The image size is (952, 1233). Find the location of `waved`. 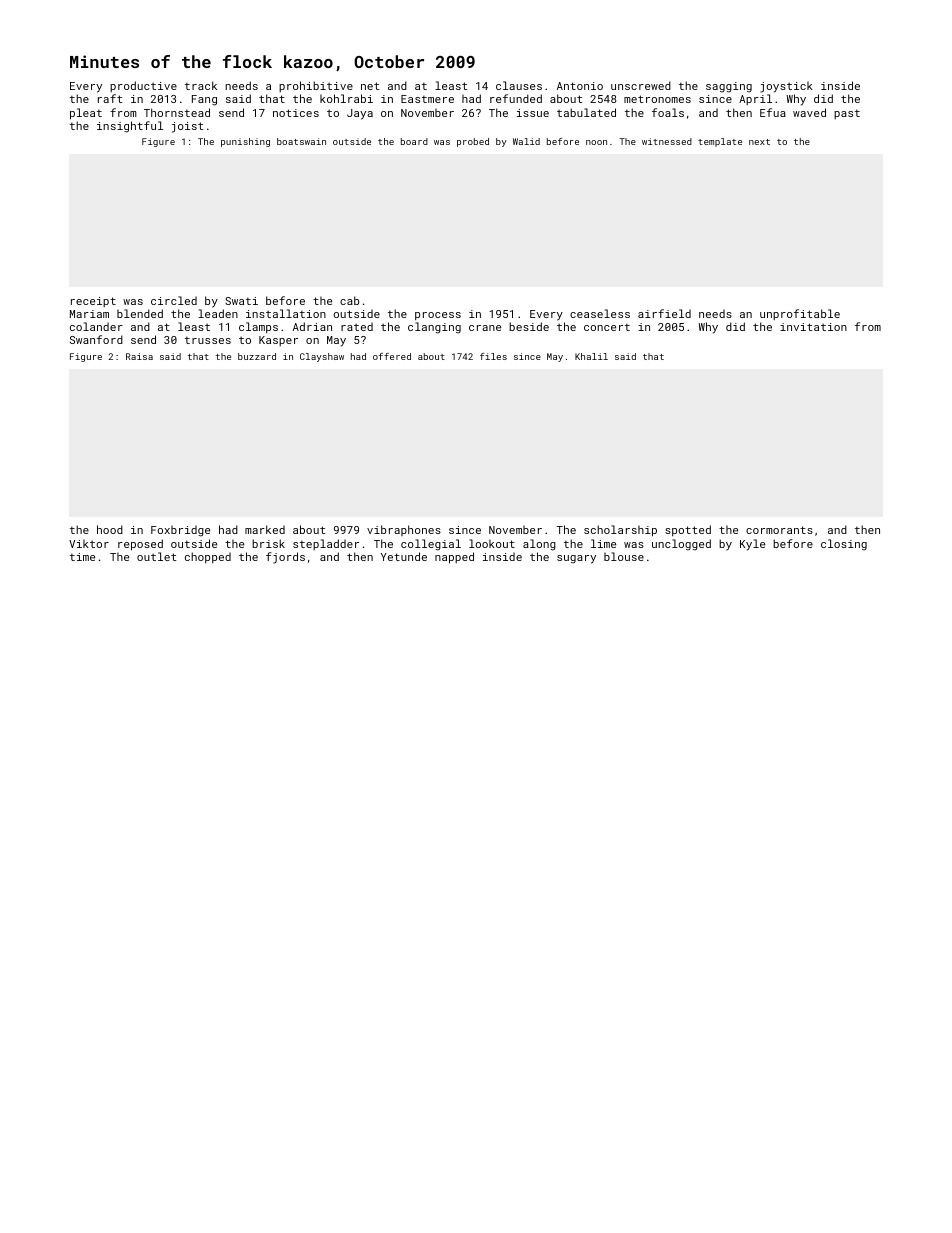

waved is located at coordinates (809, 112).
